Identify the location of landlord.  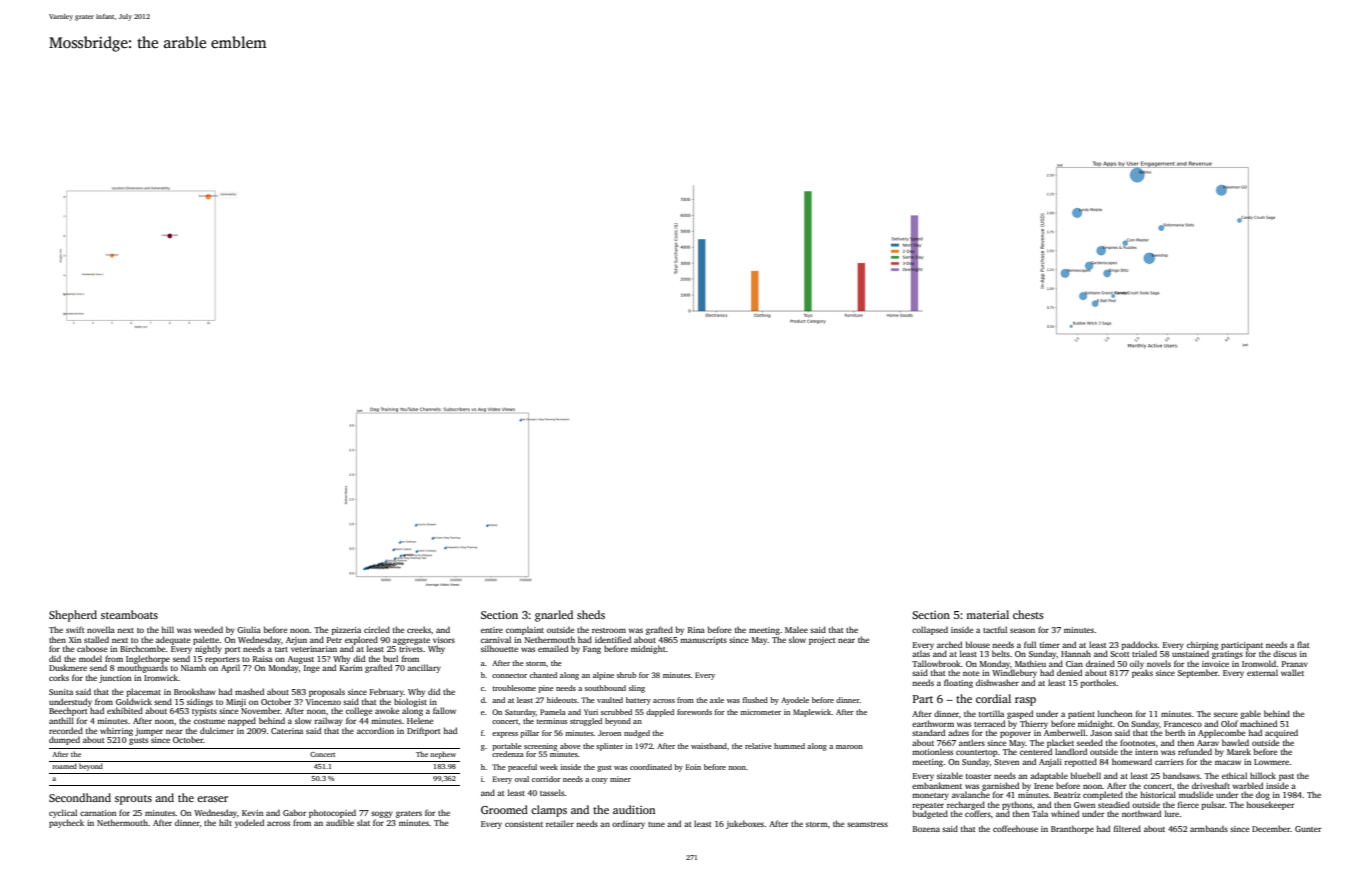
(1071, 751).
